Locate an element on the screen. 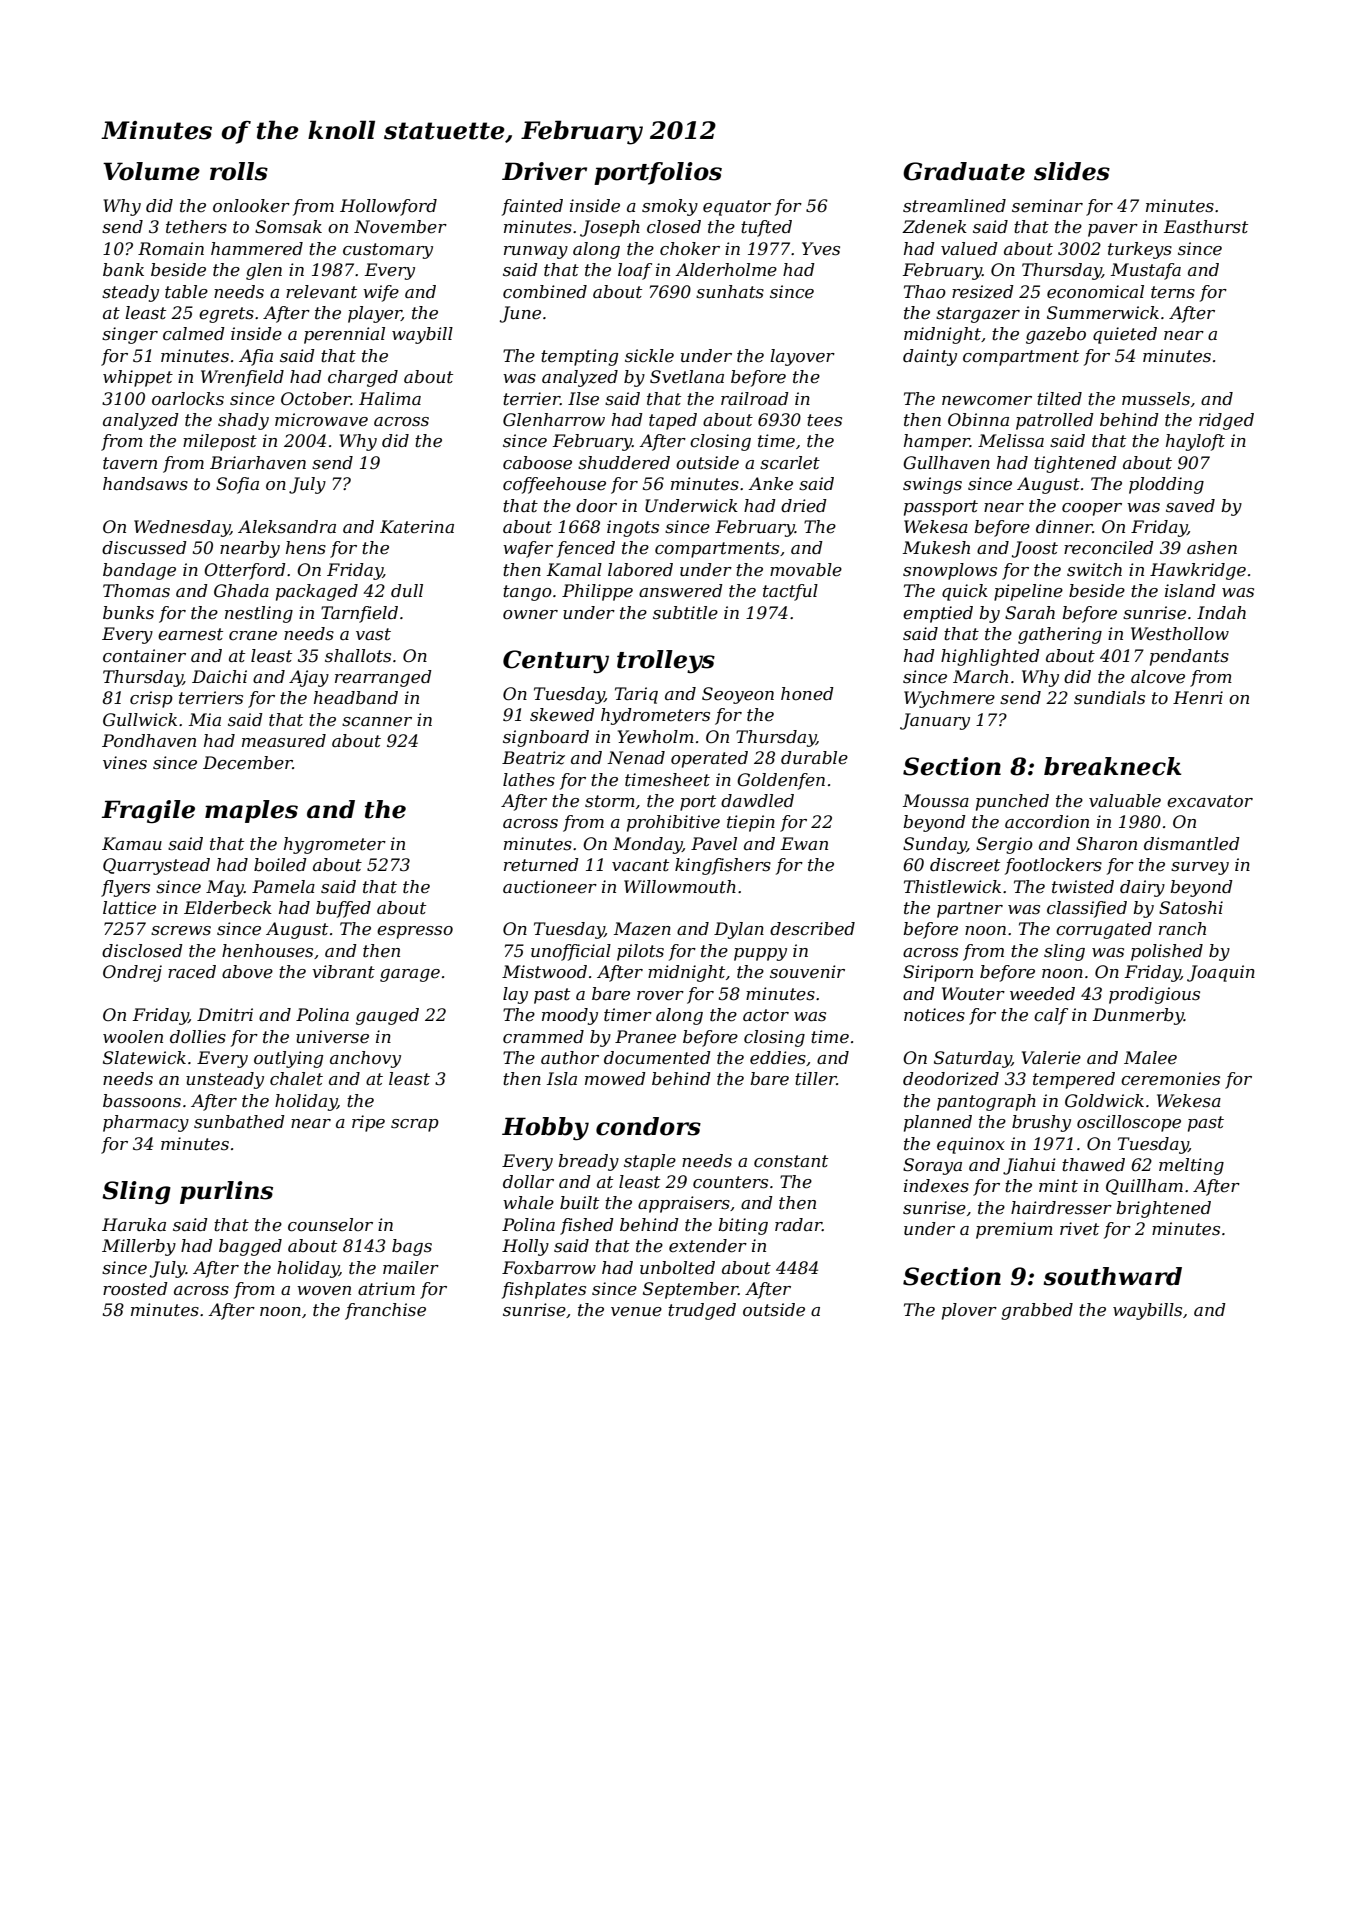 Image resolution: width=1359 pixels, height=1923 pixels. espresso is located at coordinates (415, 932).
